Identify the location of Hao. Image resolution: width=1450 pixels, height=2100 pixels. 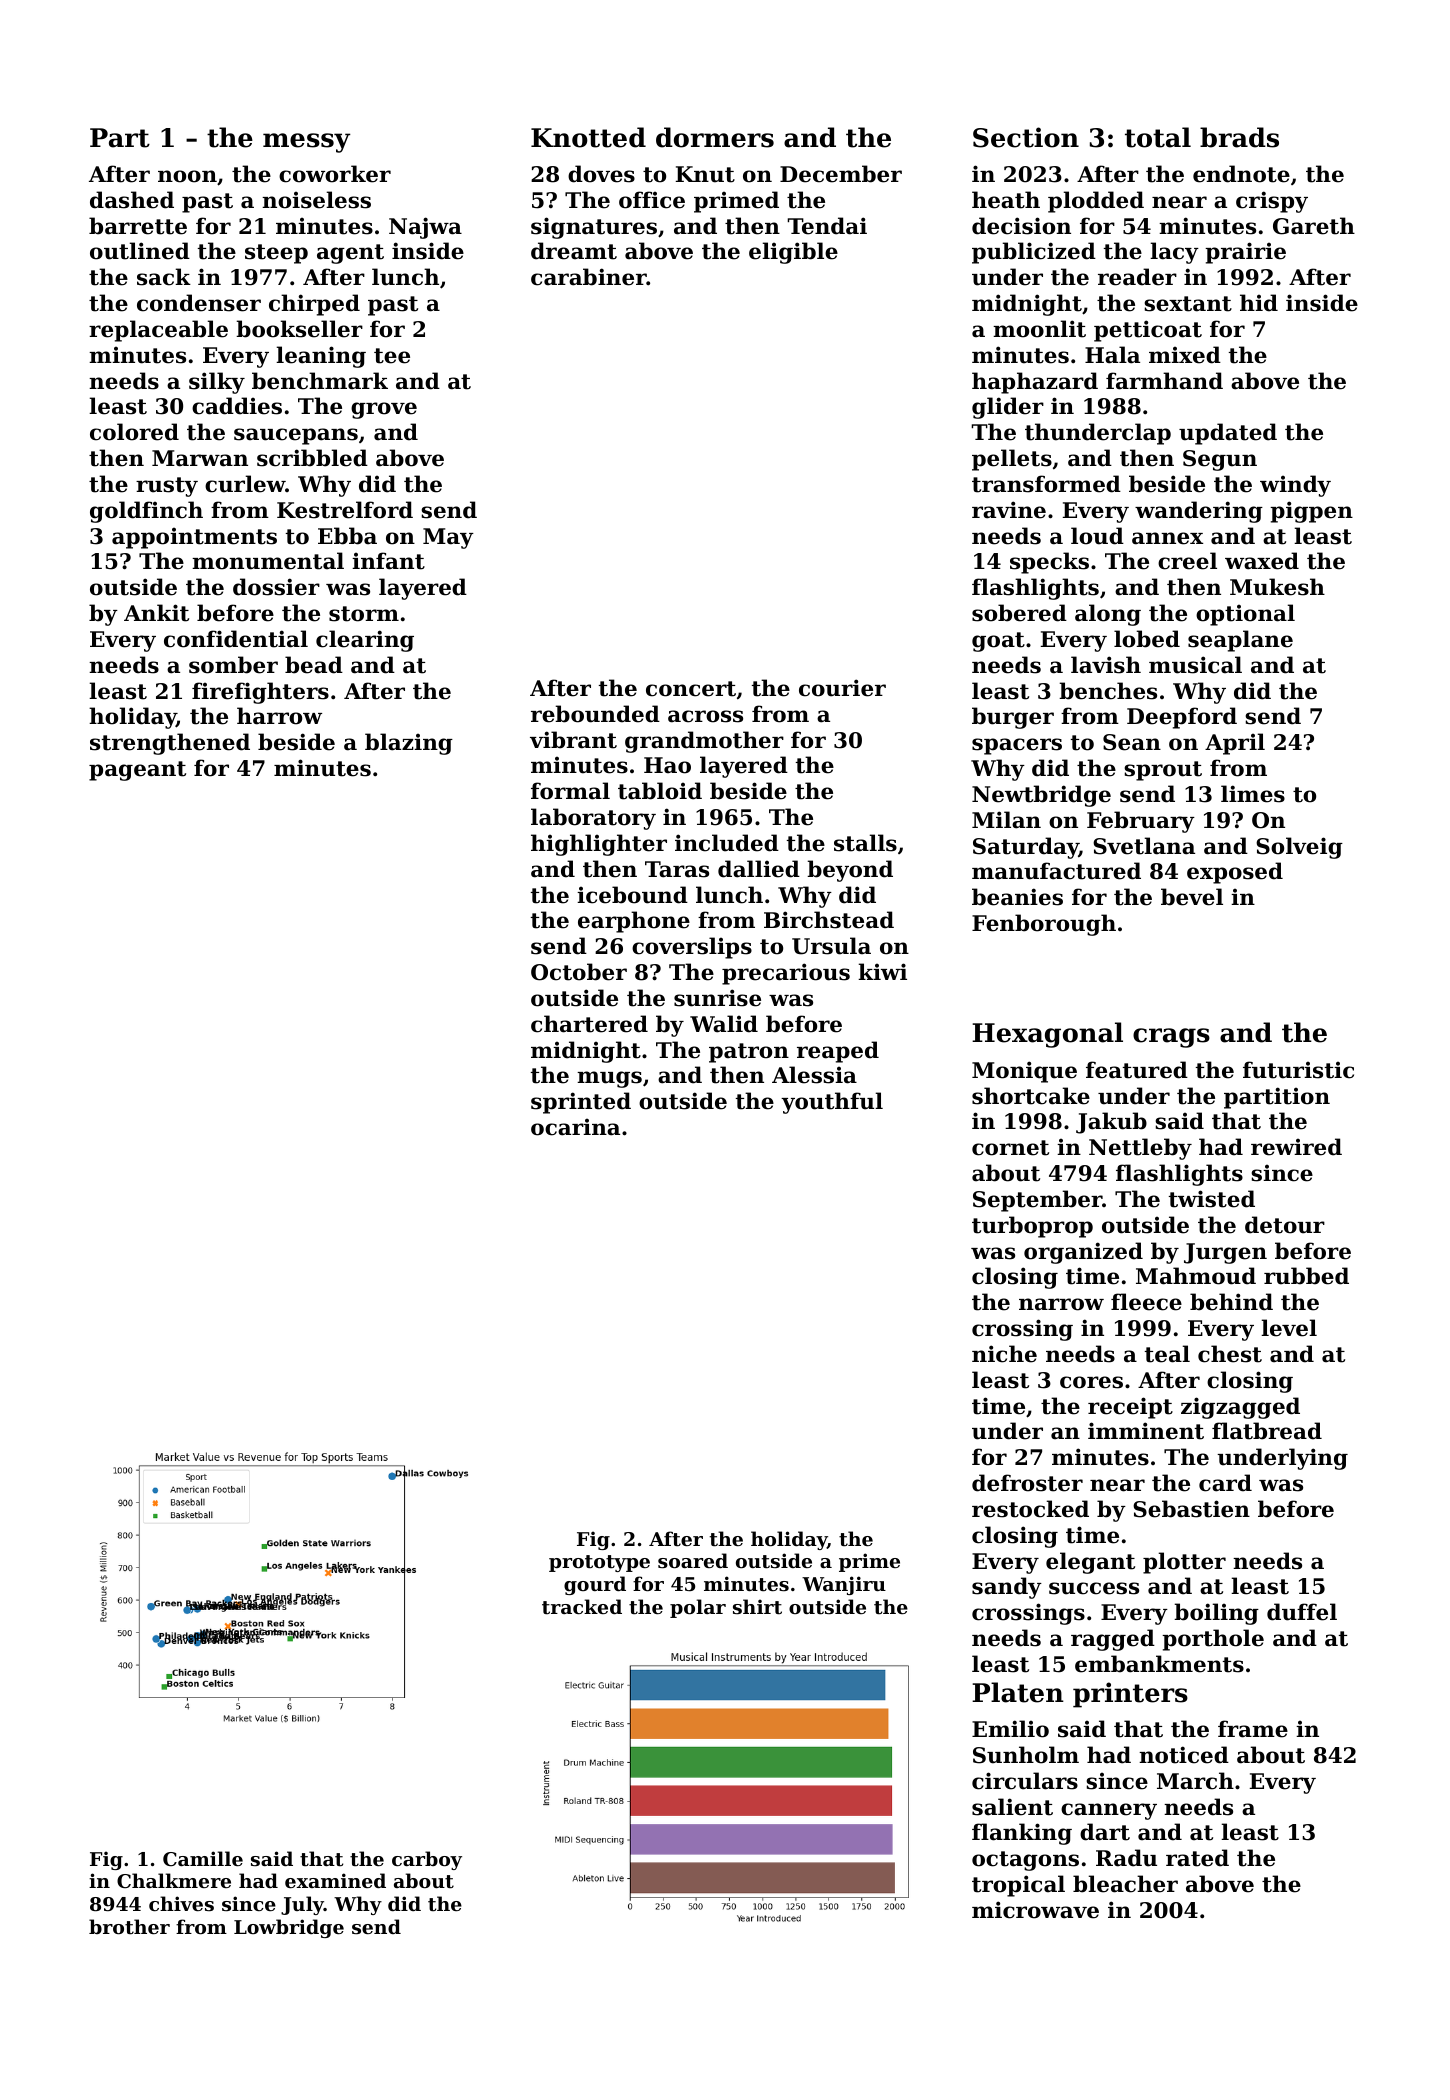
(667, 765).
